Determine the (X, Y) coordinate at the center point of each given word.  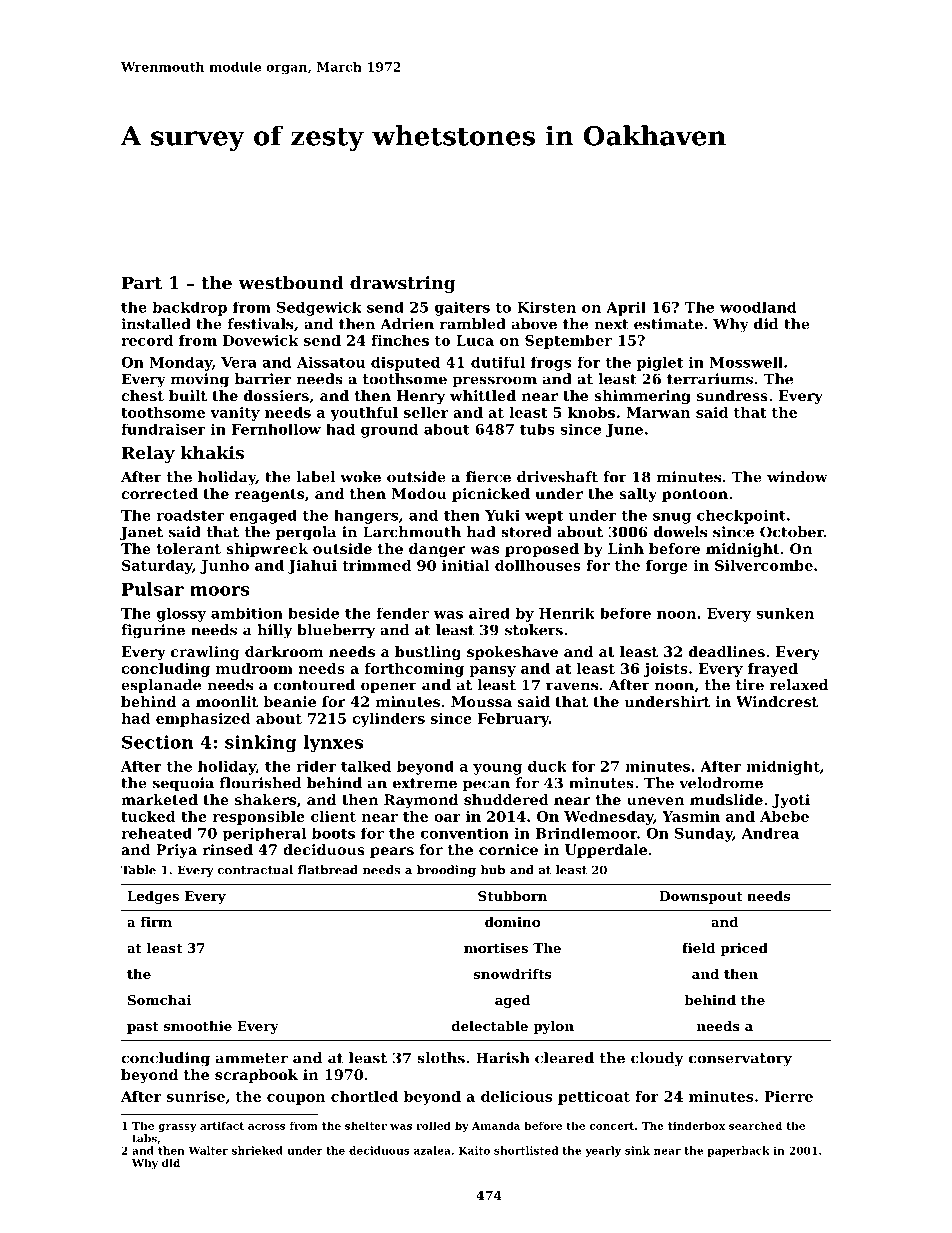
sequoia (183, 784)
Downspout (700, 897)
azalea (432, 1150)
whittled (483, 395)
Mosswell (746, 362)
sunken (785, 613)
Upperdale (606, 851)
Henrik (567, 613)
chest (142, 395)
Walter (208, 1150)
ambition (247, 613)
